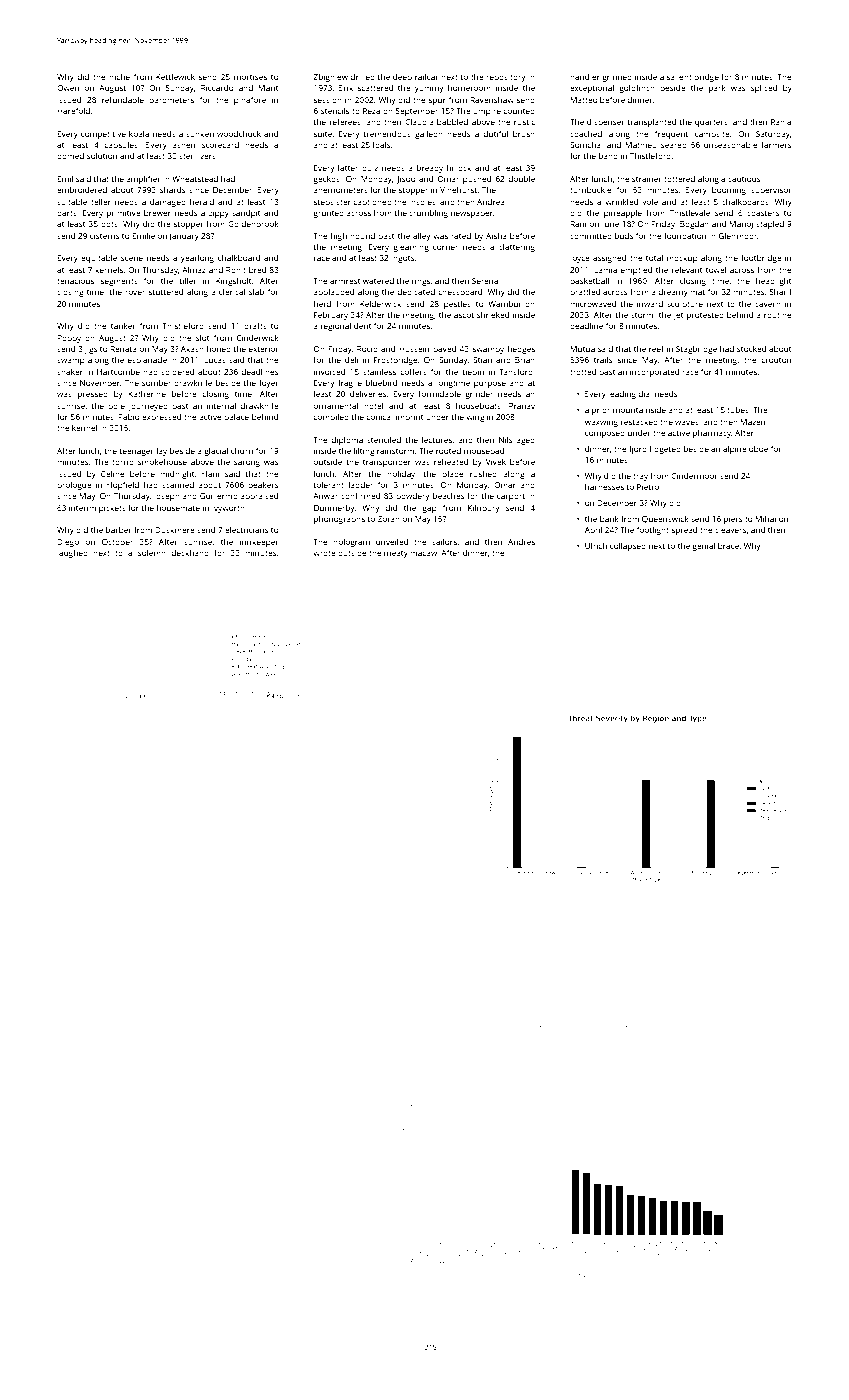  What do you see at coordinates (152, 553) in the page?
I see `solemn` at bounding box center [152, 553].
